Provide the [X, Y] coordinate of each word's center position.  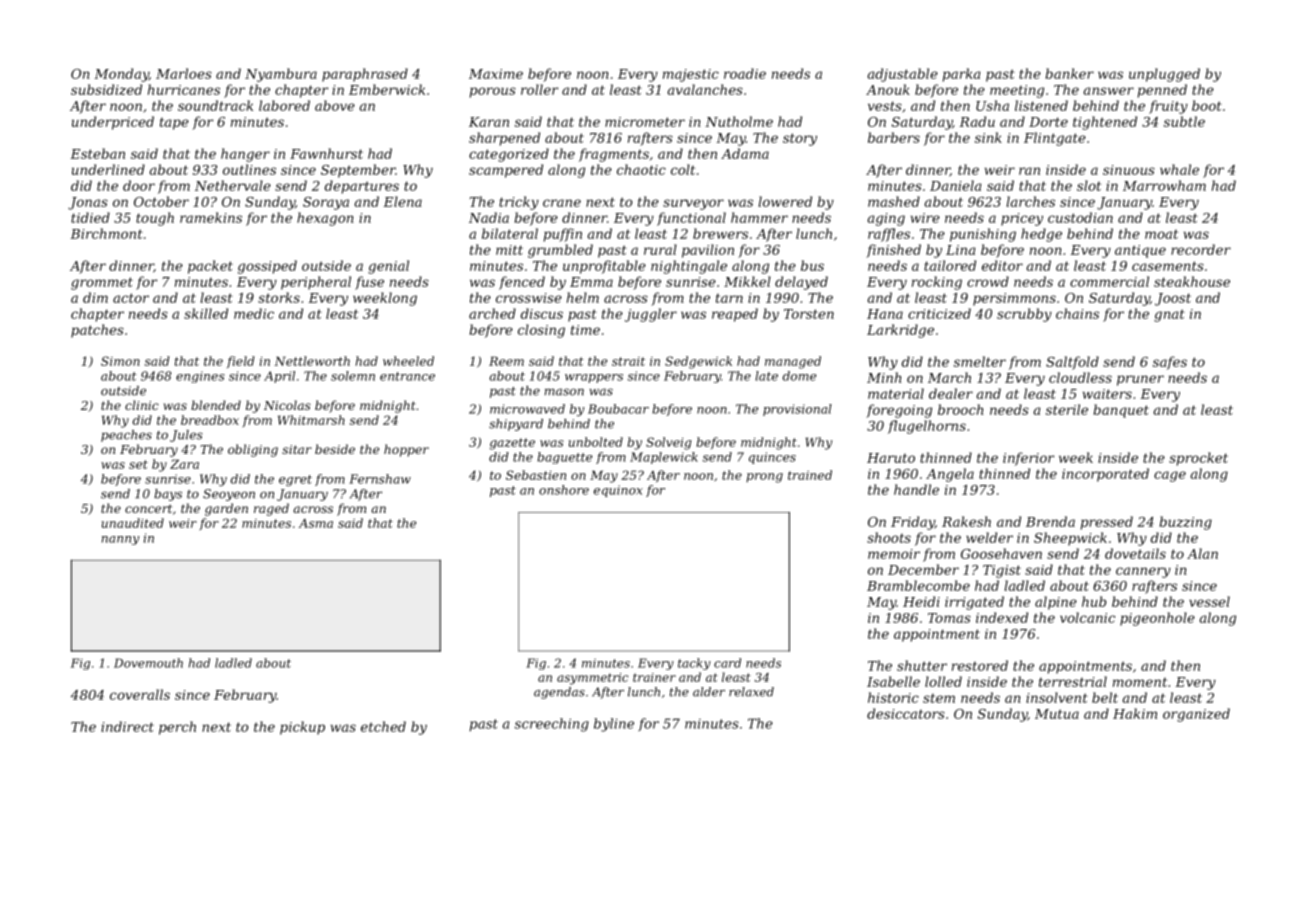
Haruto [891, 458]
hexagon [325, 219]
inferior [1028, 459]
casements [1168, 266]
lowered [785, 201]
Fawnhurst [326, 153]
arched [492, 313]
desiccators [906, 713]
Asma [315, 523]
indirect [127, 726]
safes [1170, 363]
